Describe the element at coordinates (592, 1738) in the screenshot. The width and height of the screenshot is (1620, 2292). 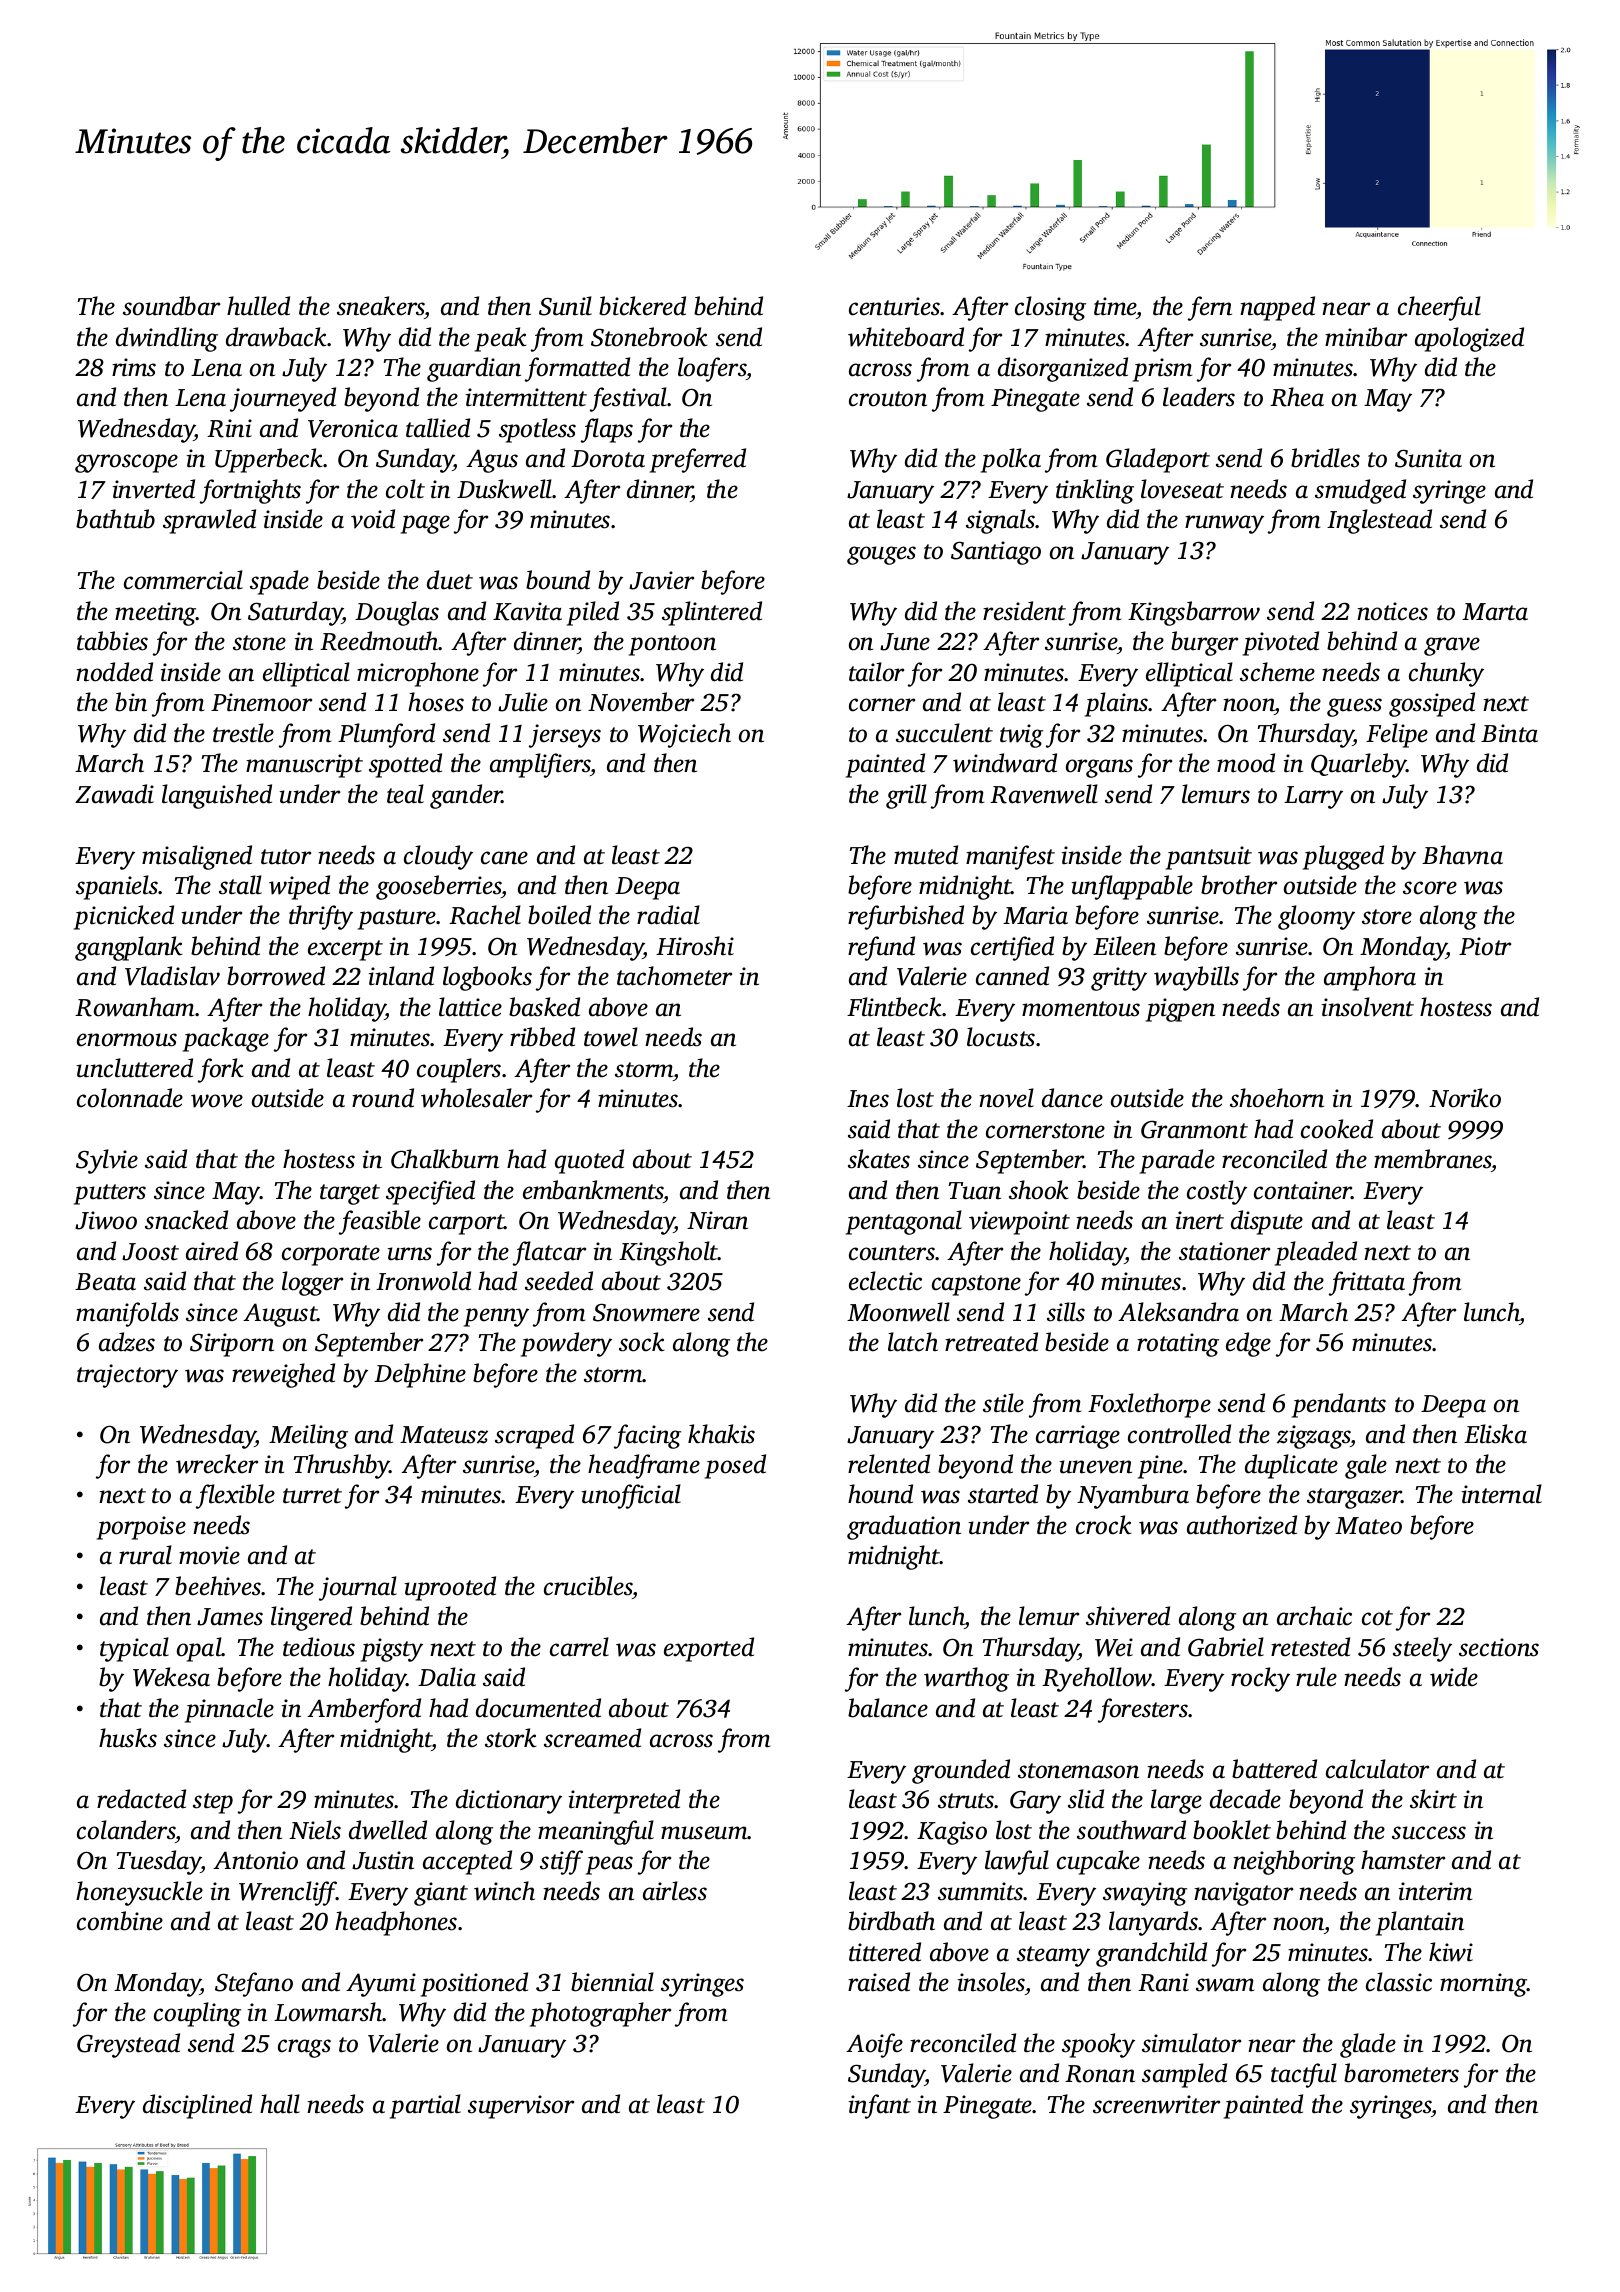
I see `screamed` at that location.
